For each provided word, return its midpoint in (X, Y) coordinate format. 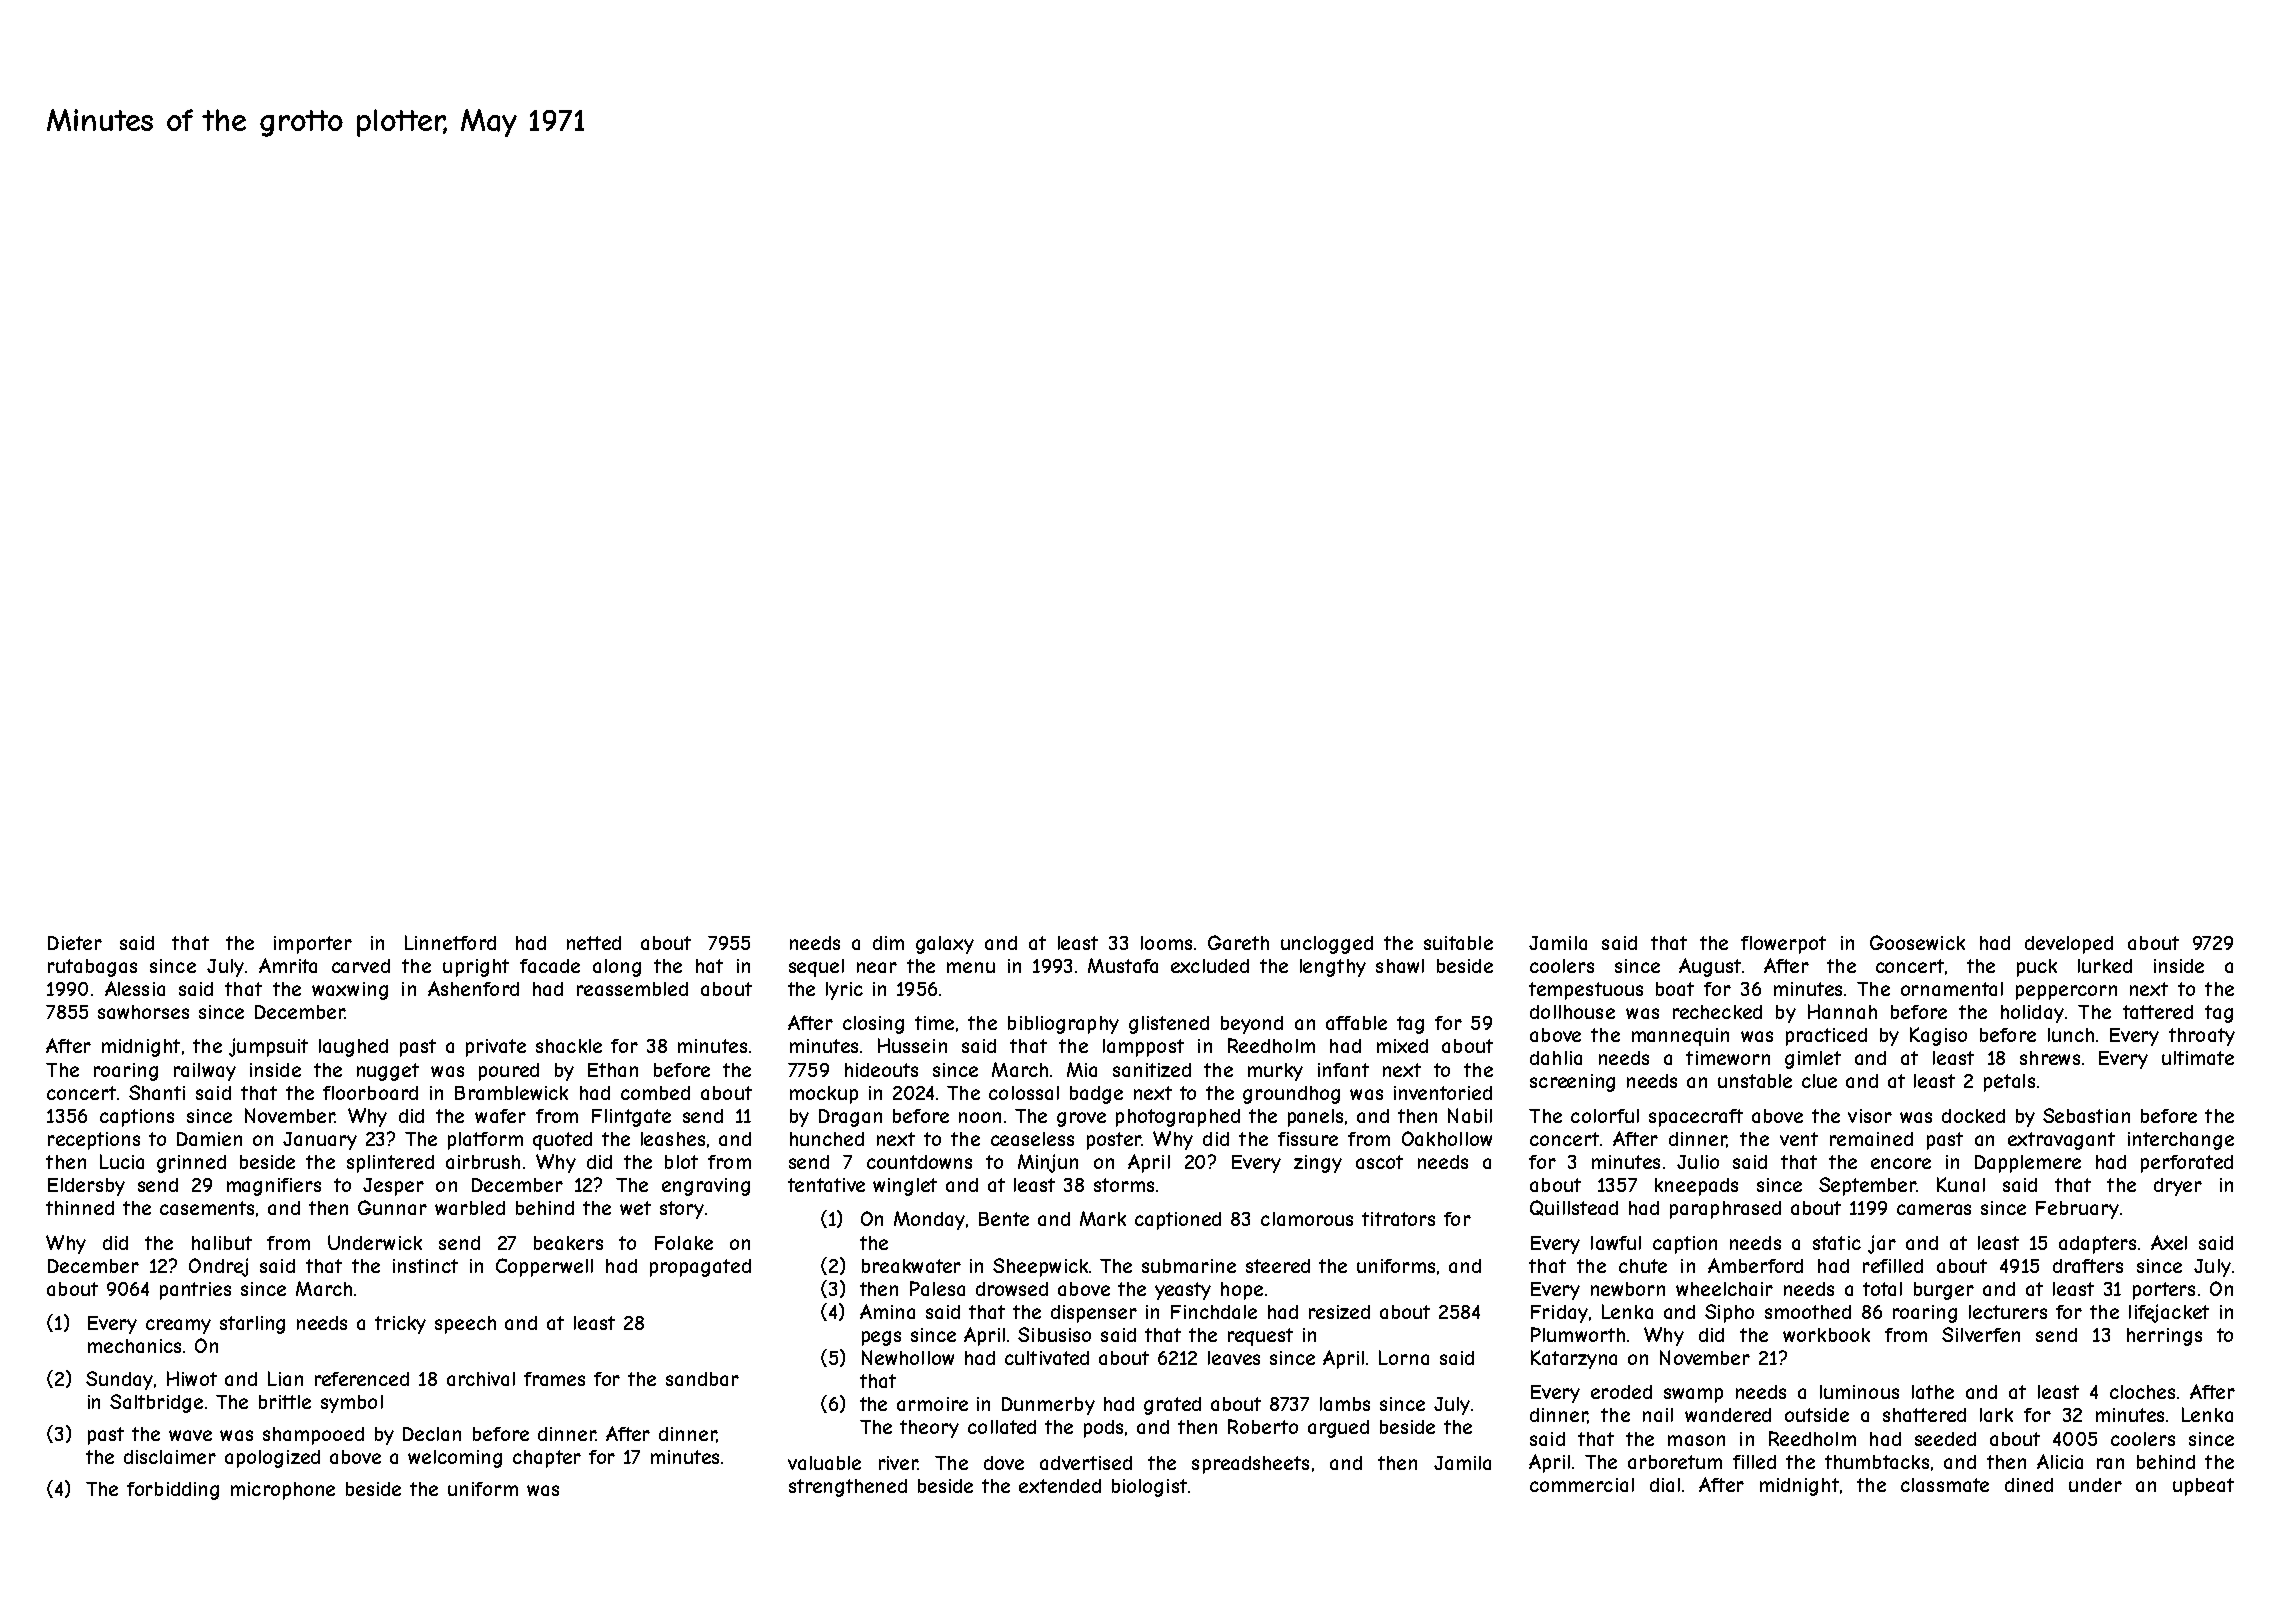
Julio (1698, 1162)
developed (2069, 945)
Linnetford (450, 942)
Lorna (1404, 1357)
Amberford (1755, 1265)
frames (554, 1379)
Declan (432, 1434)
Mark (1103, 1218)
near (877, 967)
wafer (500, 1116)
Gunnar (392, 1207)
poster (1114, 1141)
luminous (1859, 1392)
